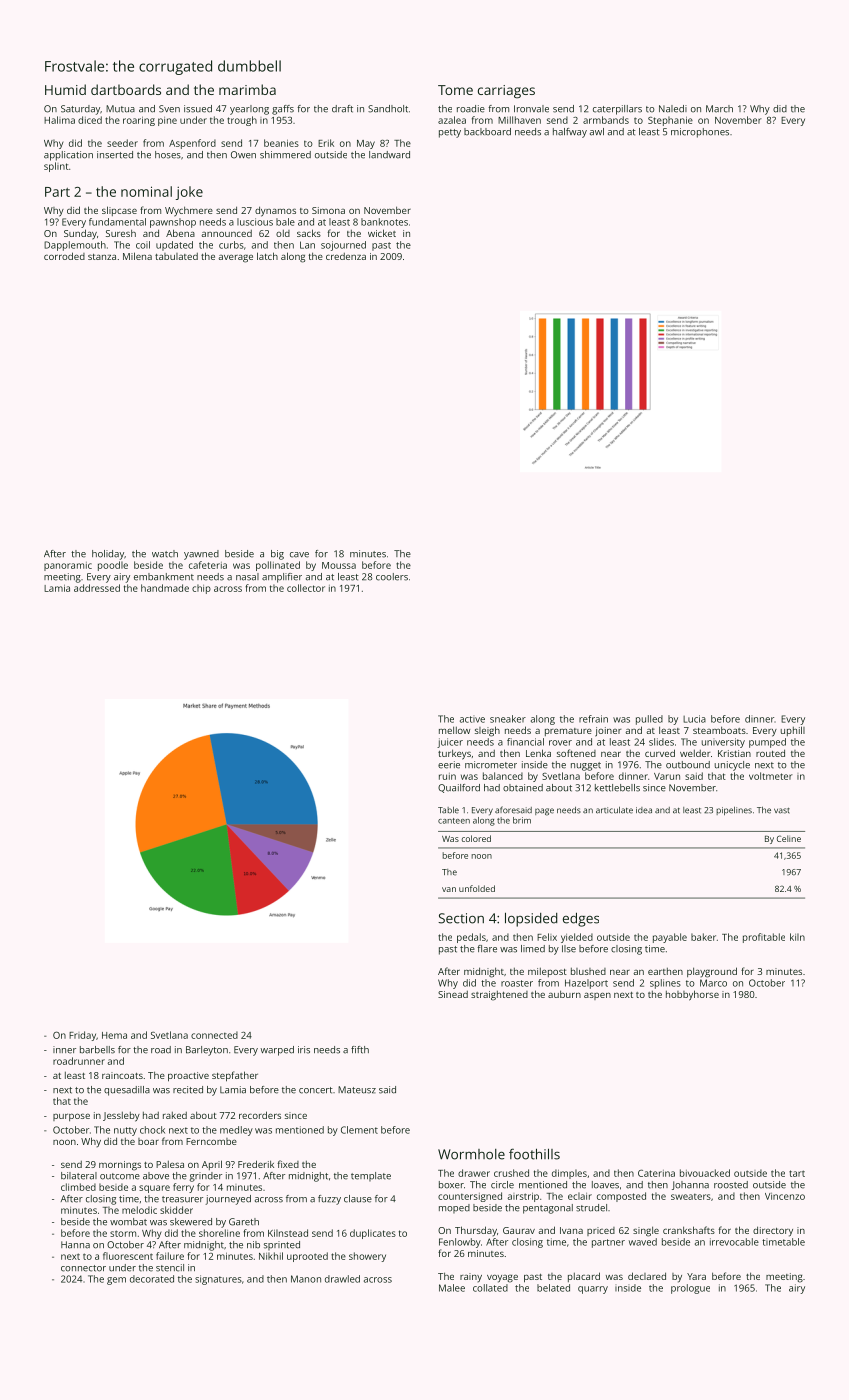 The image size is (849, 1400). Describe the element at coordinates (201, 555) in the screenshot. I see `yawned` at that location.
